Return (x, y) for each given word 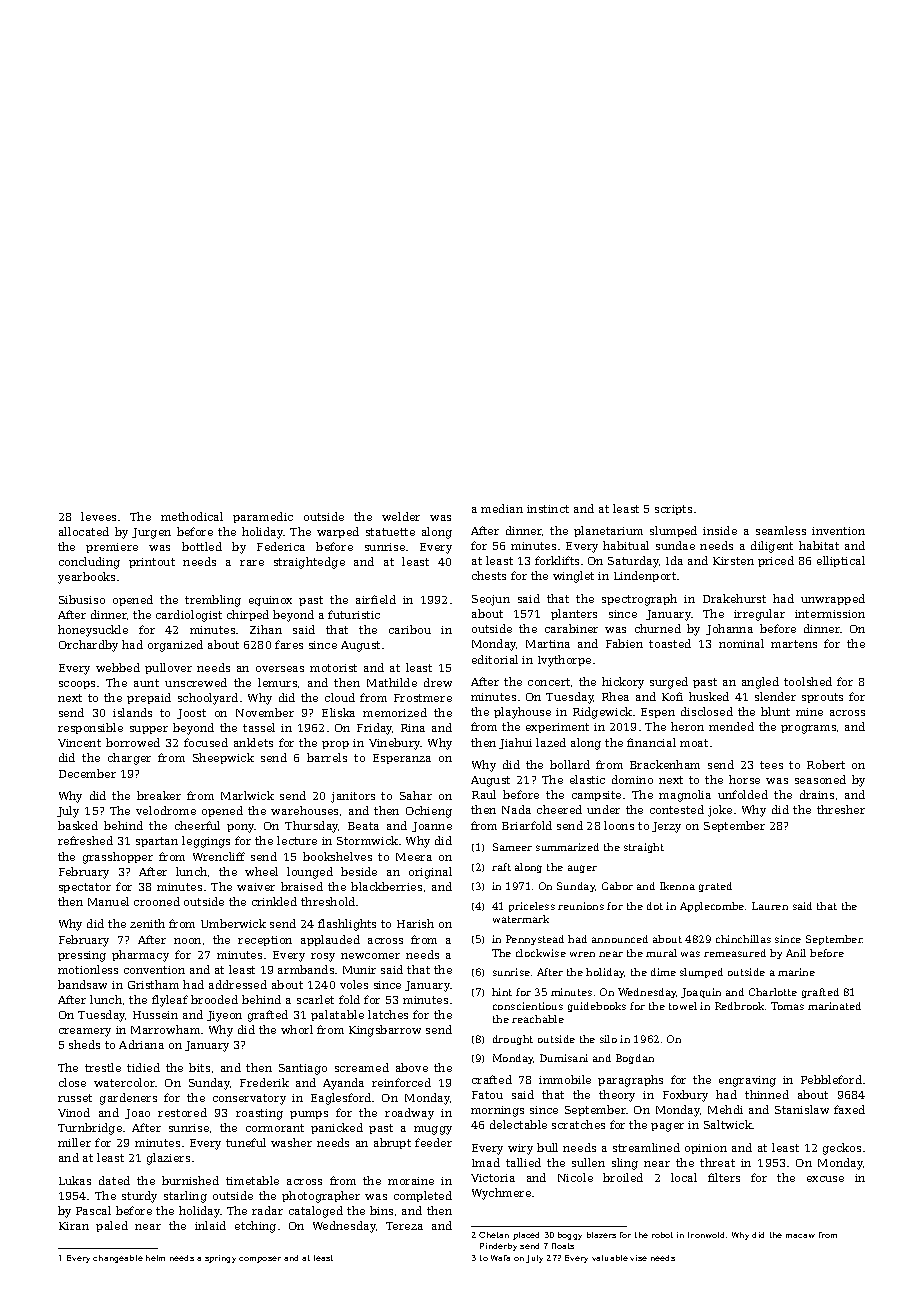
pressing (82, 956)
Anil (796, 953)
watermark (521, 919)
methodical (192, 516)
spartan (157, 842)
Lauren (770, 906)
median (502, 508)
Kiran (74, 1226)
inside (720, 530)
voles (354, 984)
